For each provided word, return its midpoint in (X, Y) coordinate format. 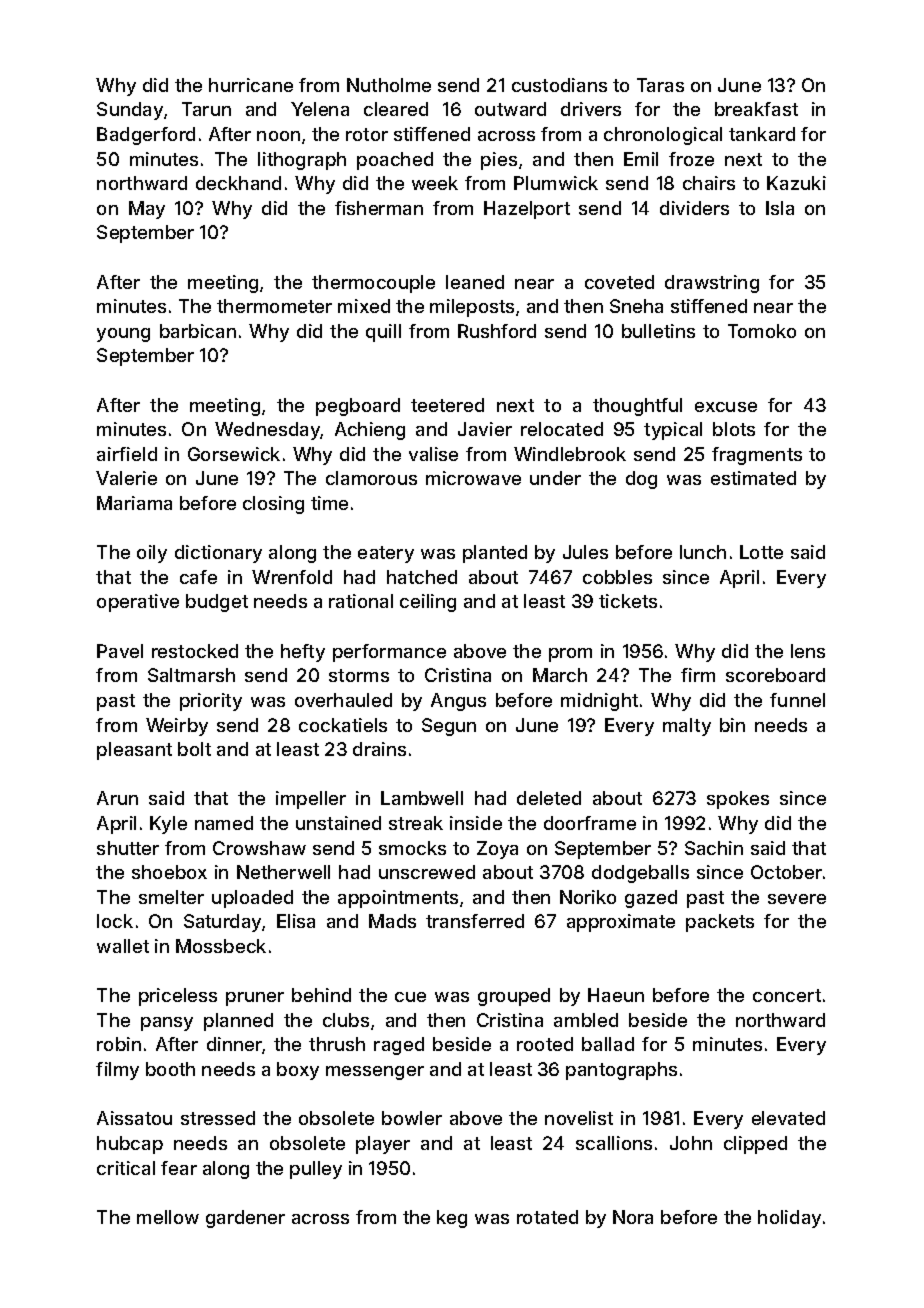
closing (273, 505)
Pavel (120, 651)
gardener (245, 1219)
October (786, 872)
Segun (449, 727)
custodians (559, 85)
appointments (398, 899)
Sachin (714, 848)
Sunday (130, 111)
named (224, 823)
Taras (660, 85)
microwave (473, 478)
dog (641, 480)
